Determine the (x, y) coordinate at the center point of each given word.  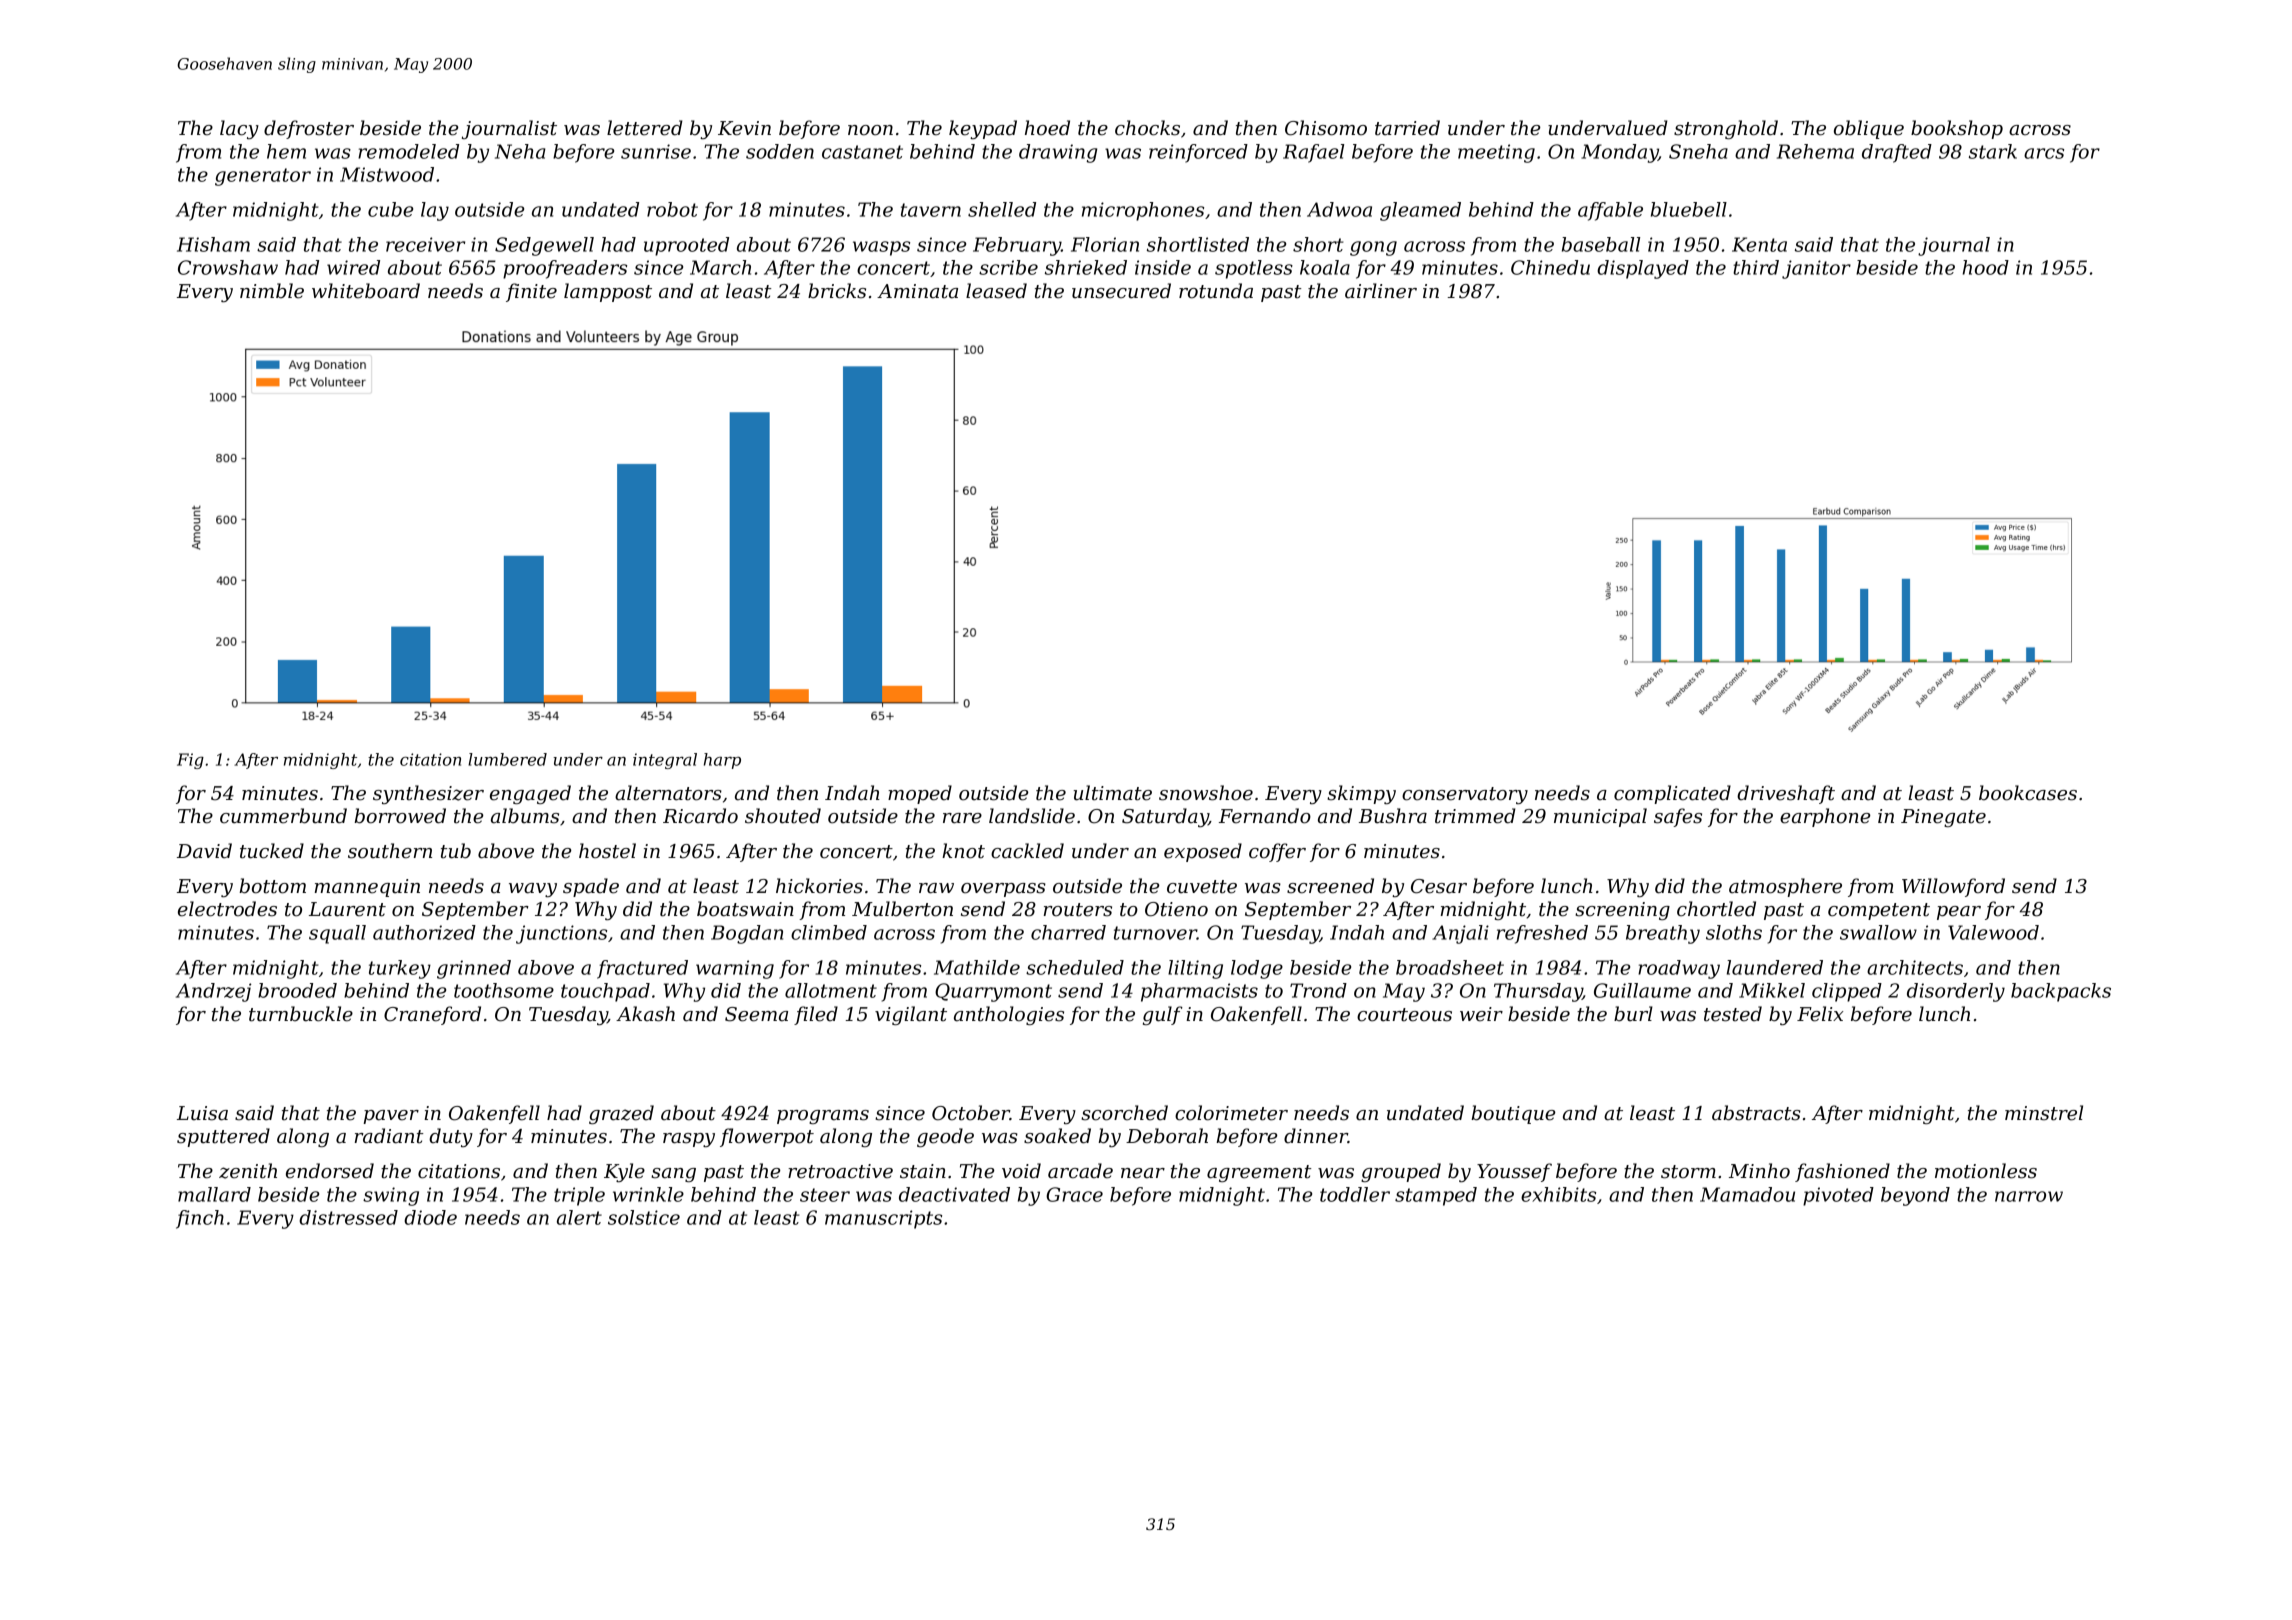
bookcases (2028, 793)
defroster (309, 129)
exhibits (1558, 1194)
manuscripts (883, 1219)
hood (1986, 267)
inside (1163, 267)
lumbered (507, 759)
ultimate (1113, 793)
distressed (348, 1217)
